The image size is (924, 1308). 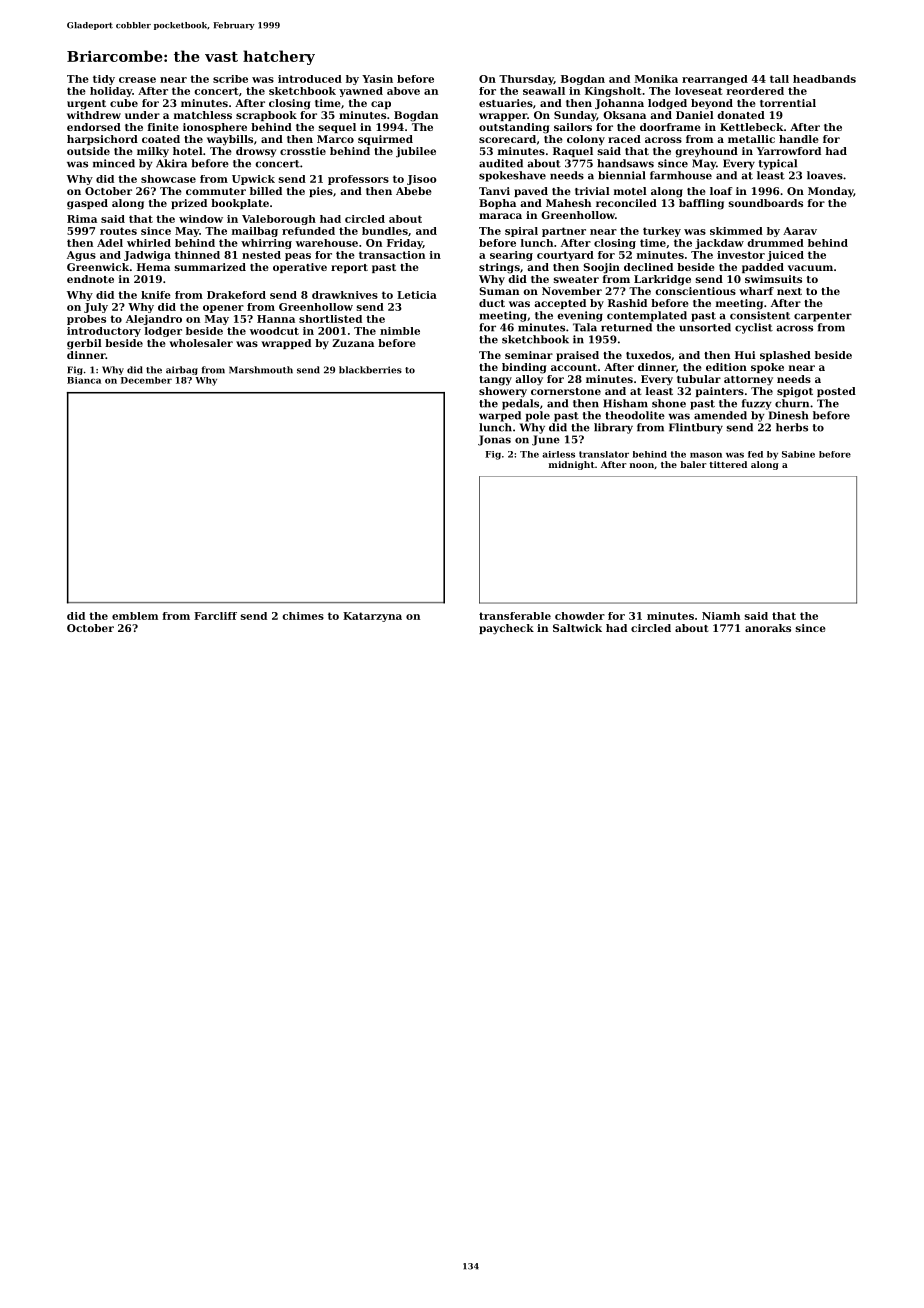 I want to click on emblem, so click(x=135, y=616).
